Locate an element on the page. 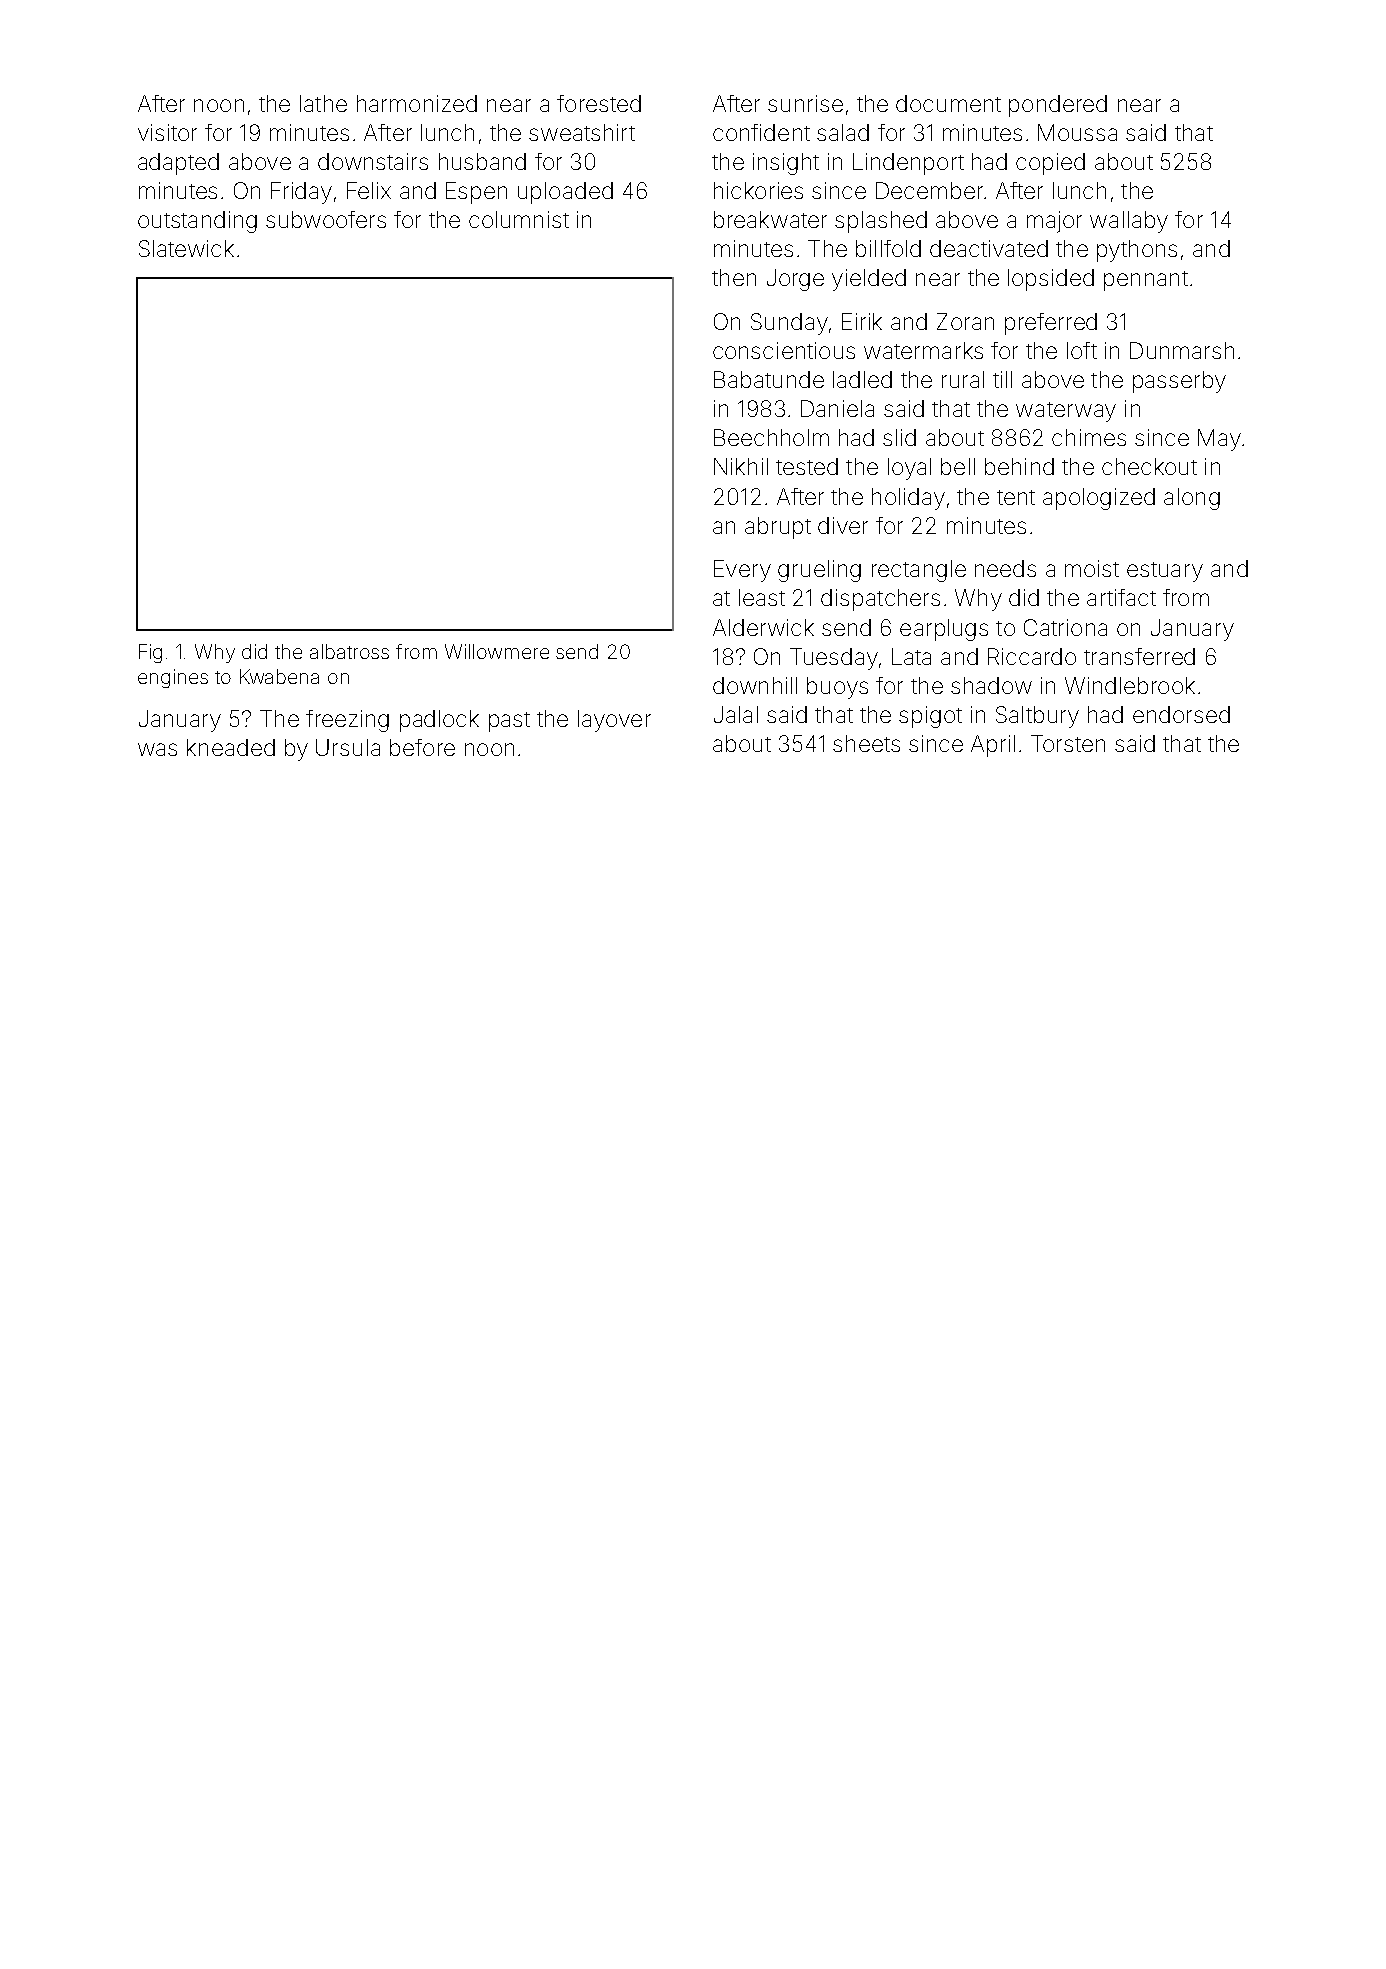 This document has width=1386, height=1969. Nikhil is located at coordinates (741, 466).
